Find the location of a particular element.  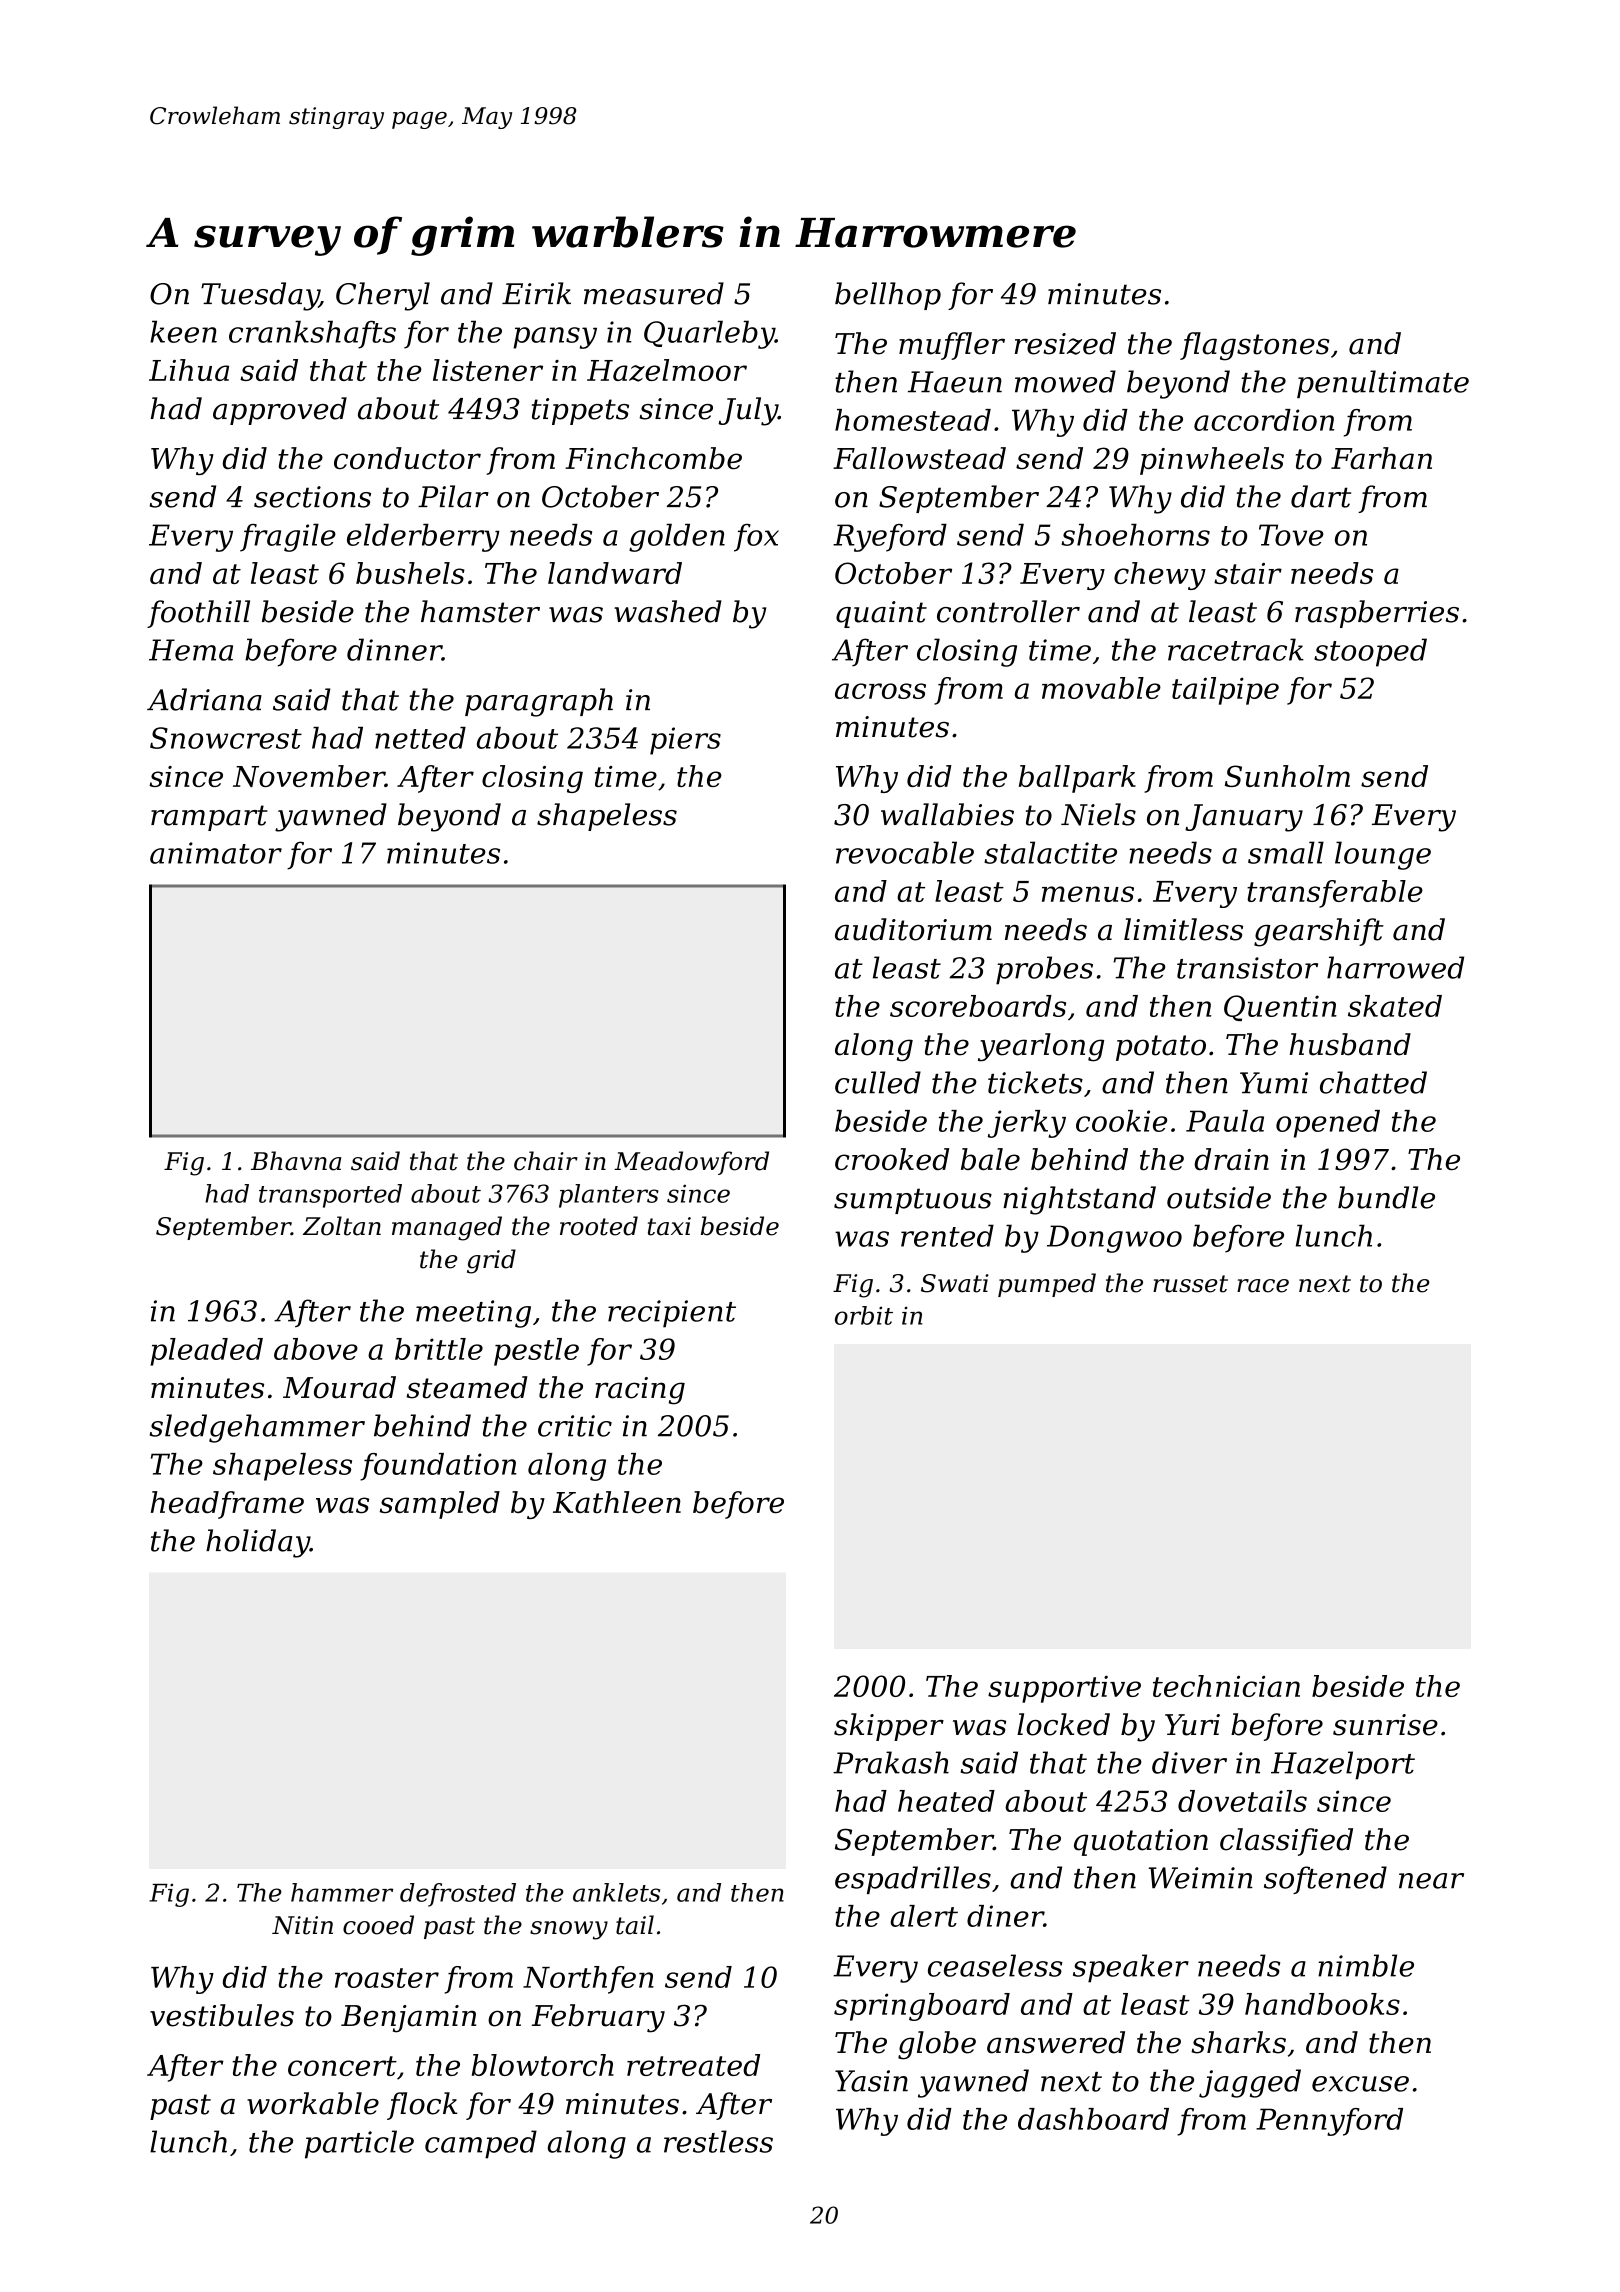

quaint is located at coordinates (881, 614).
